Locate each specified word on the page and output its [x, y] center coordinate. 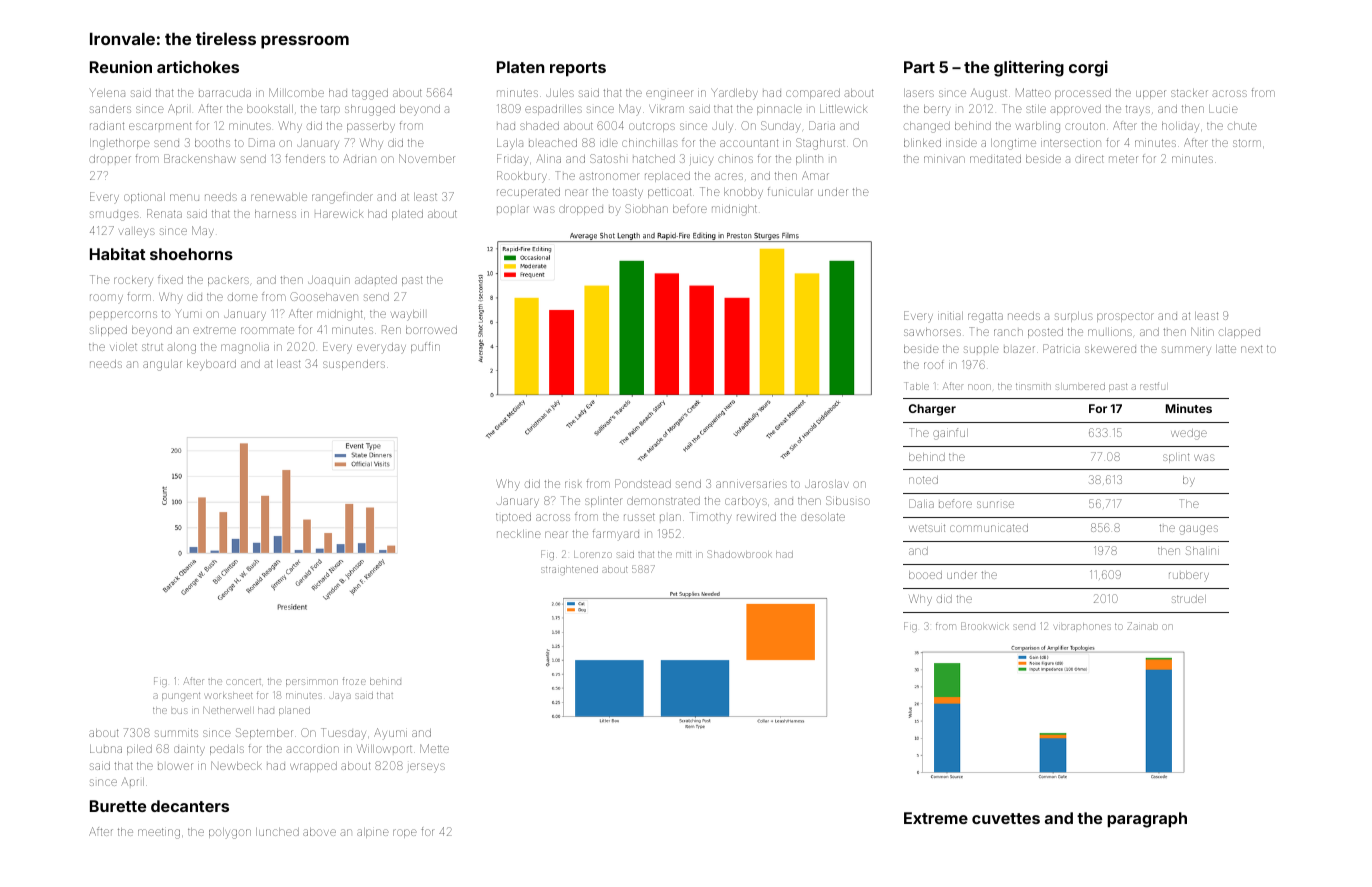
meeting [159, 833]
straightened [569, 570]
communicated [989, 528]
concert [243, 682]
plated [407, 215]
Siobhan [646, 208]
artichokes [198, 66]
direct [1089, 159]
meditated [995, 159]
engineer [669, 95]
